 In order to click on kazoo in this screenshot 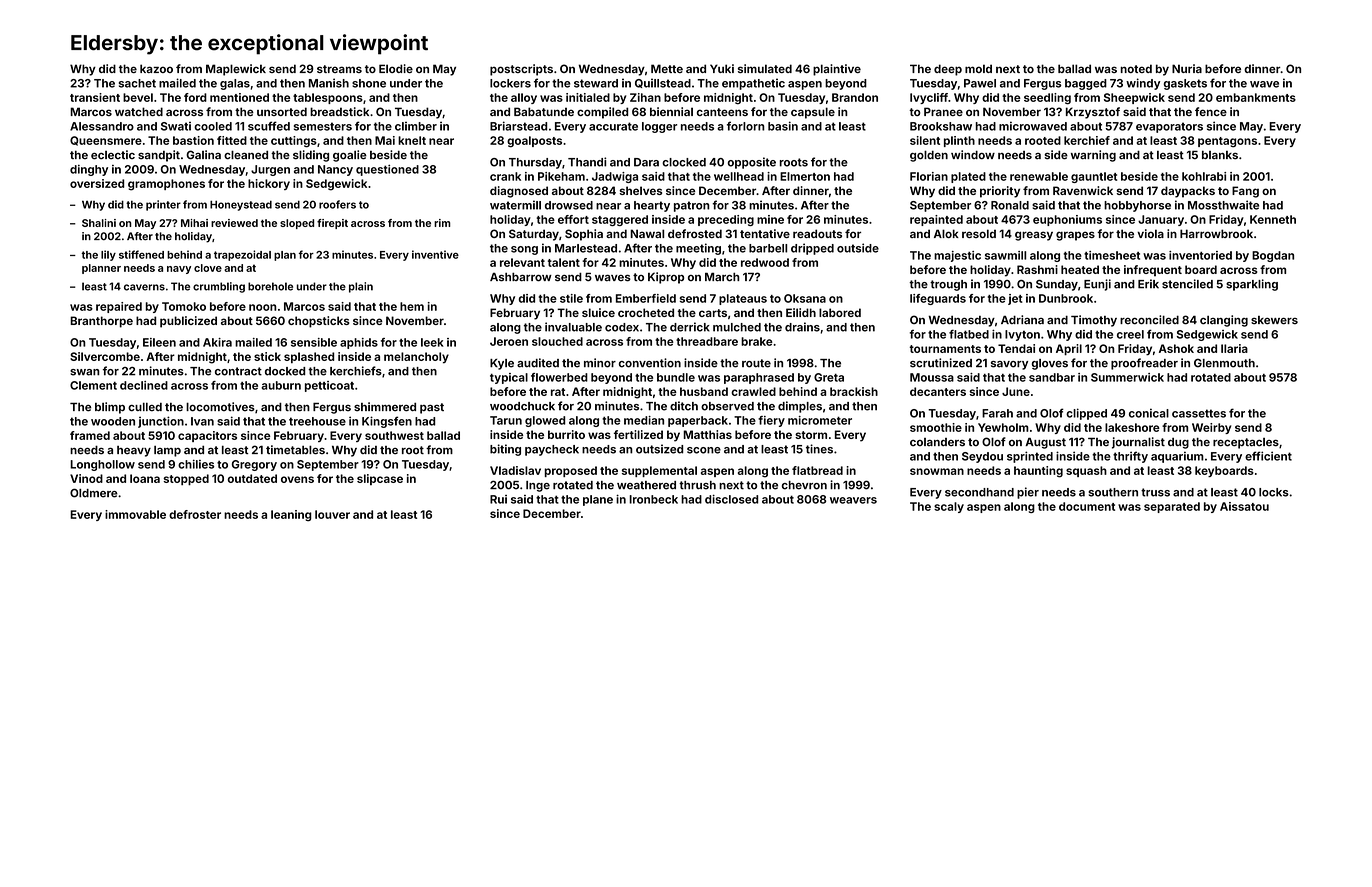, I will do `click(156, 68)`.
